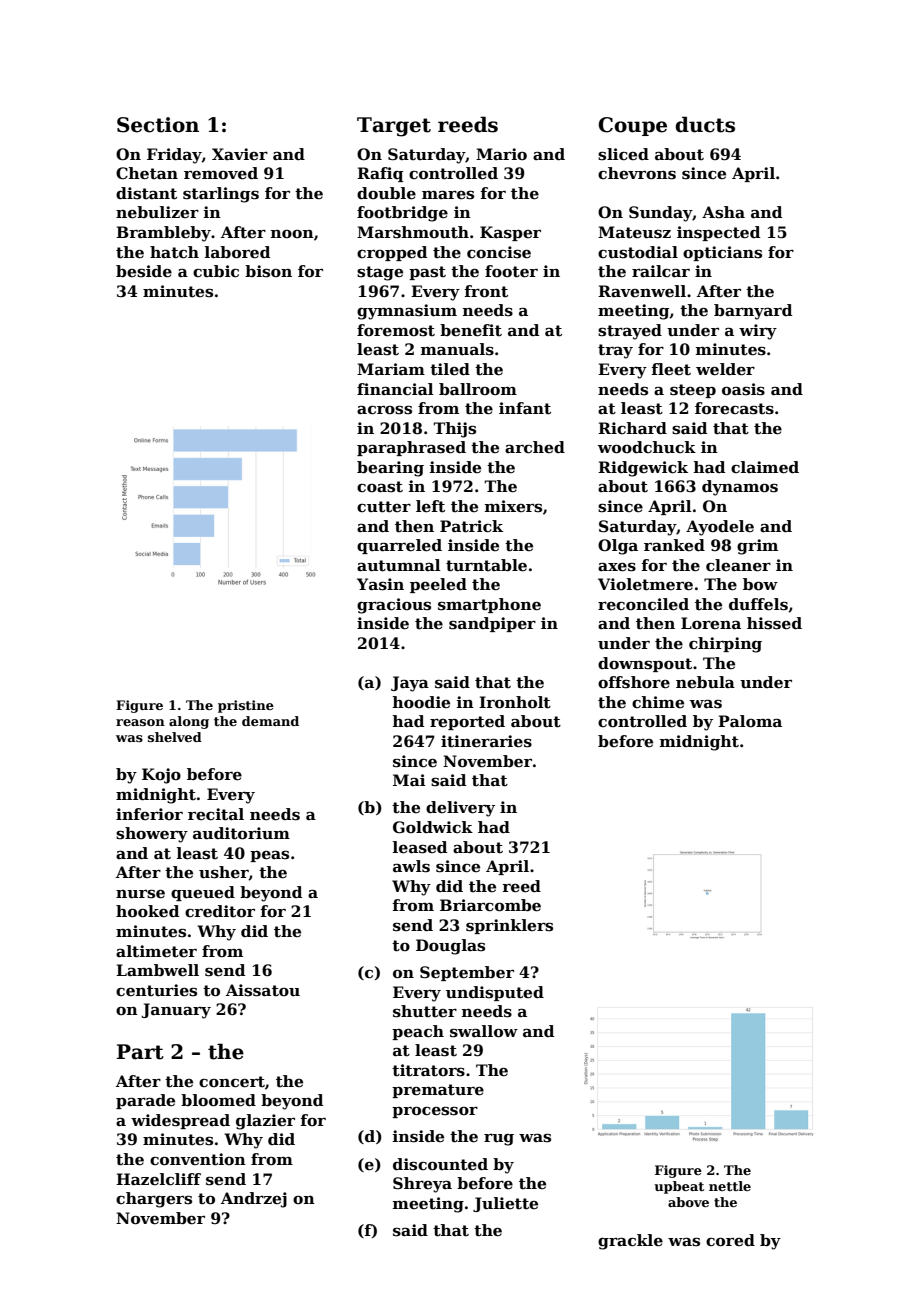 Image resolution: width=924 pixels, height=1308 pixels. What do you see at coordinates (240, 154) in the document?
I see `Xavier` at bounding box center [240, 154].
